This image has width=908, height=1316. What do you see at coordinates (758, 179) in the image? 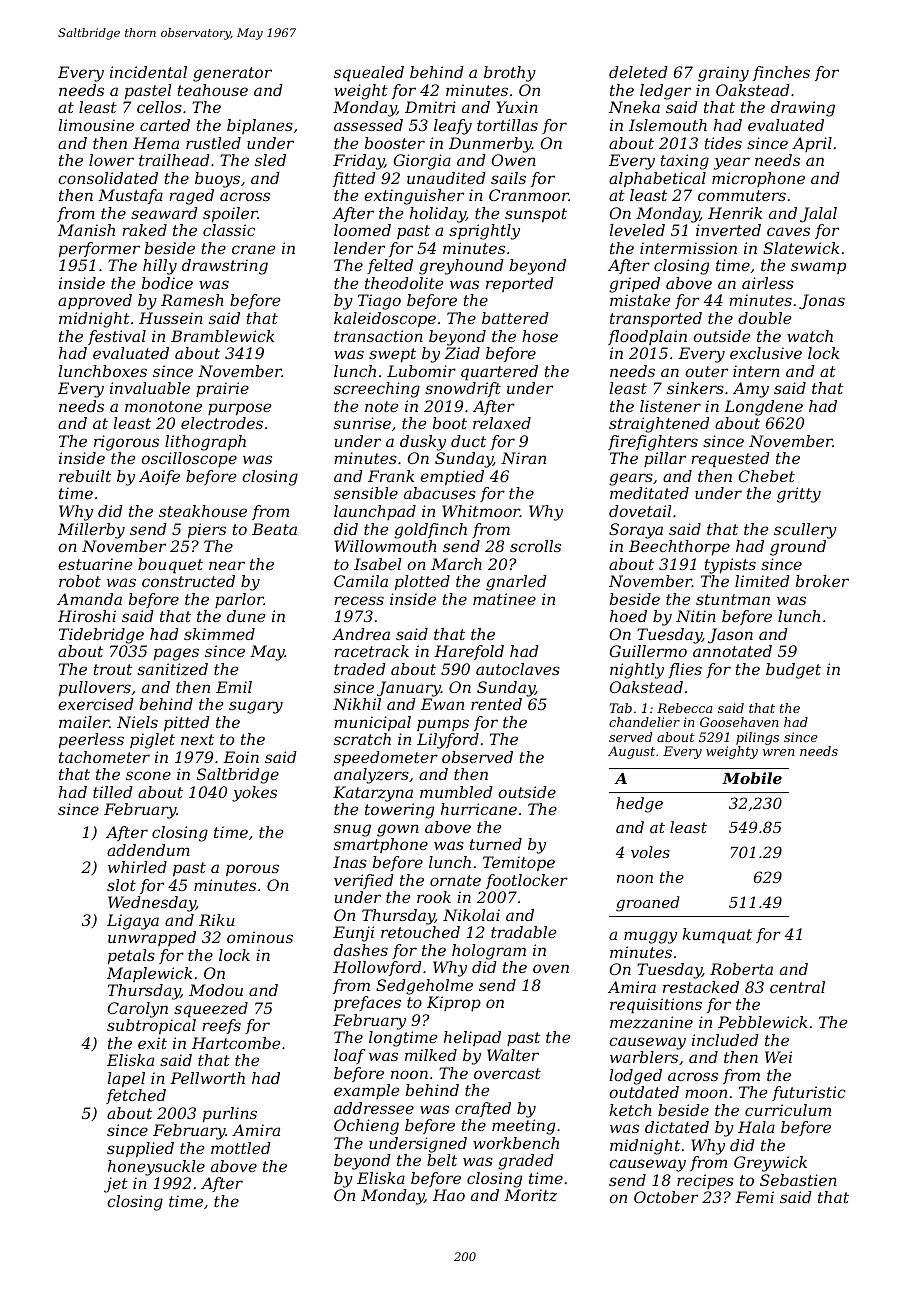
I see `microphone` at bounding box center [758, 179].
